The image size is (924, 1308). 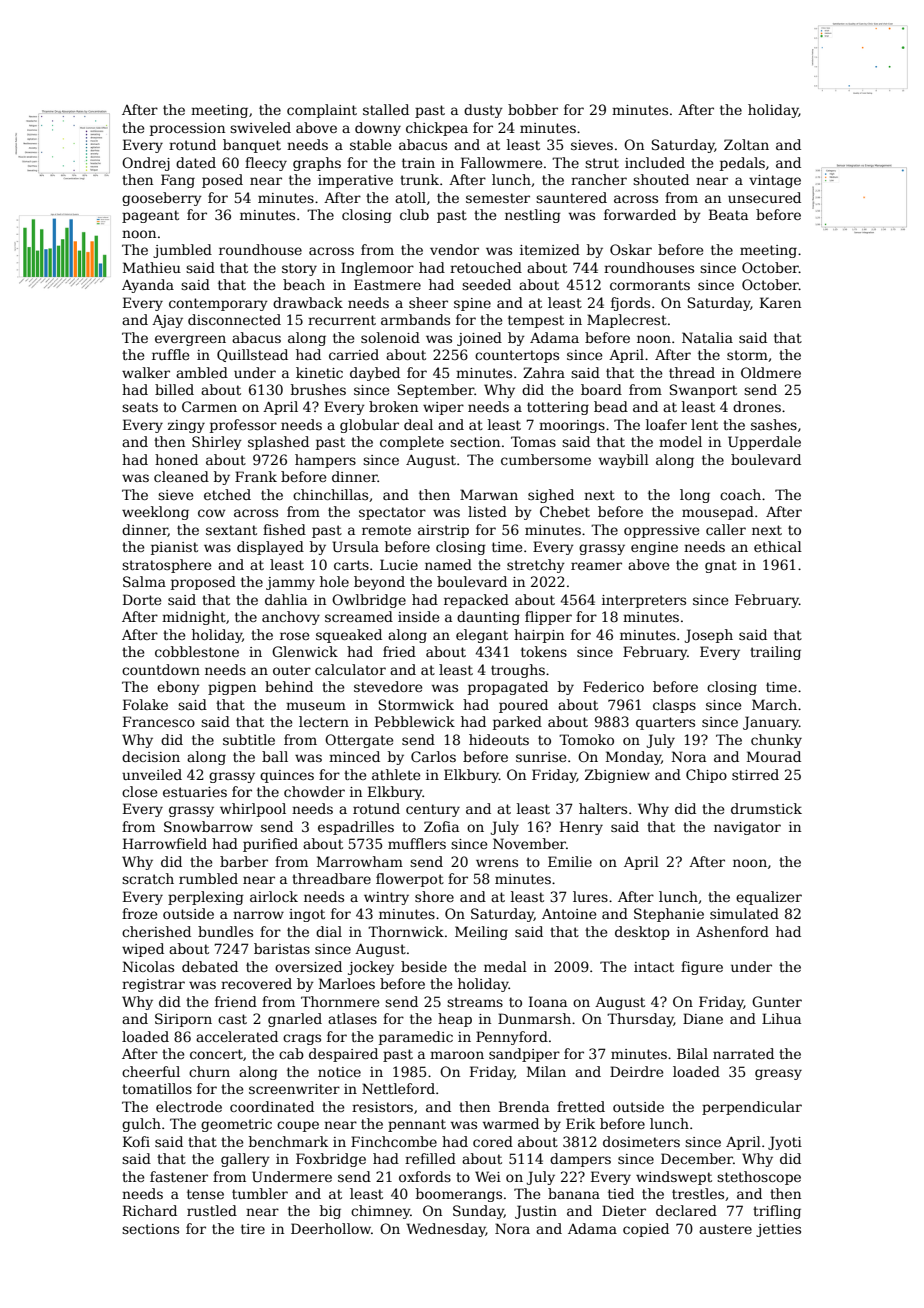 What do you see at coordinates (146, 164) in the document?
I see `Ondrej` at bounding box center [146, 164].
